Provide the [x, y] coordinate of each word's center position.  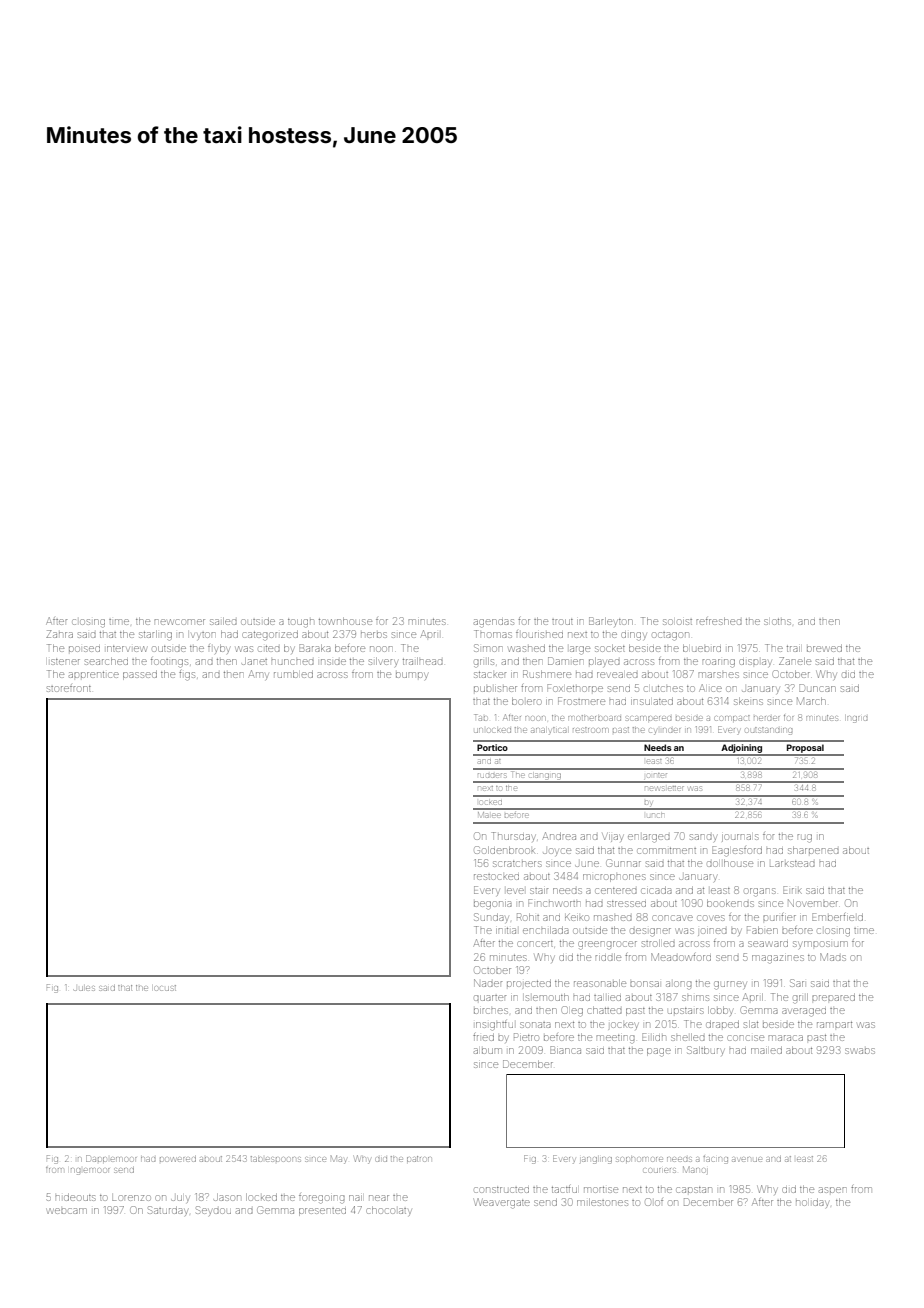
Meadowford [681, 957]
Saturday [167, 1211]
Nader [488, 983]
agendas [494, 623]
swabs [860, 1051]
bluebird [702, 648]
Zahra [59, 634]
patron [419, 1159]
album [488, 1051]
